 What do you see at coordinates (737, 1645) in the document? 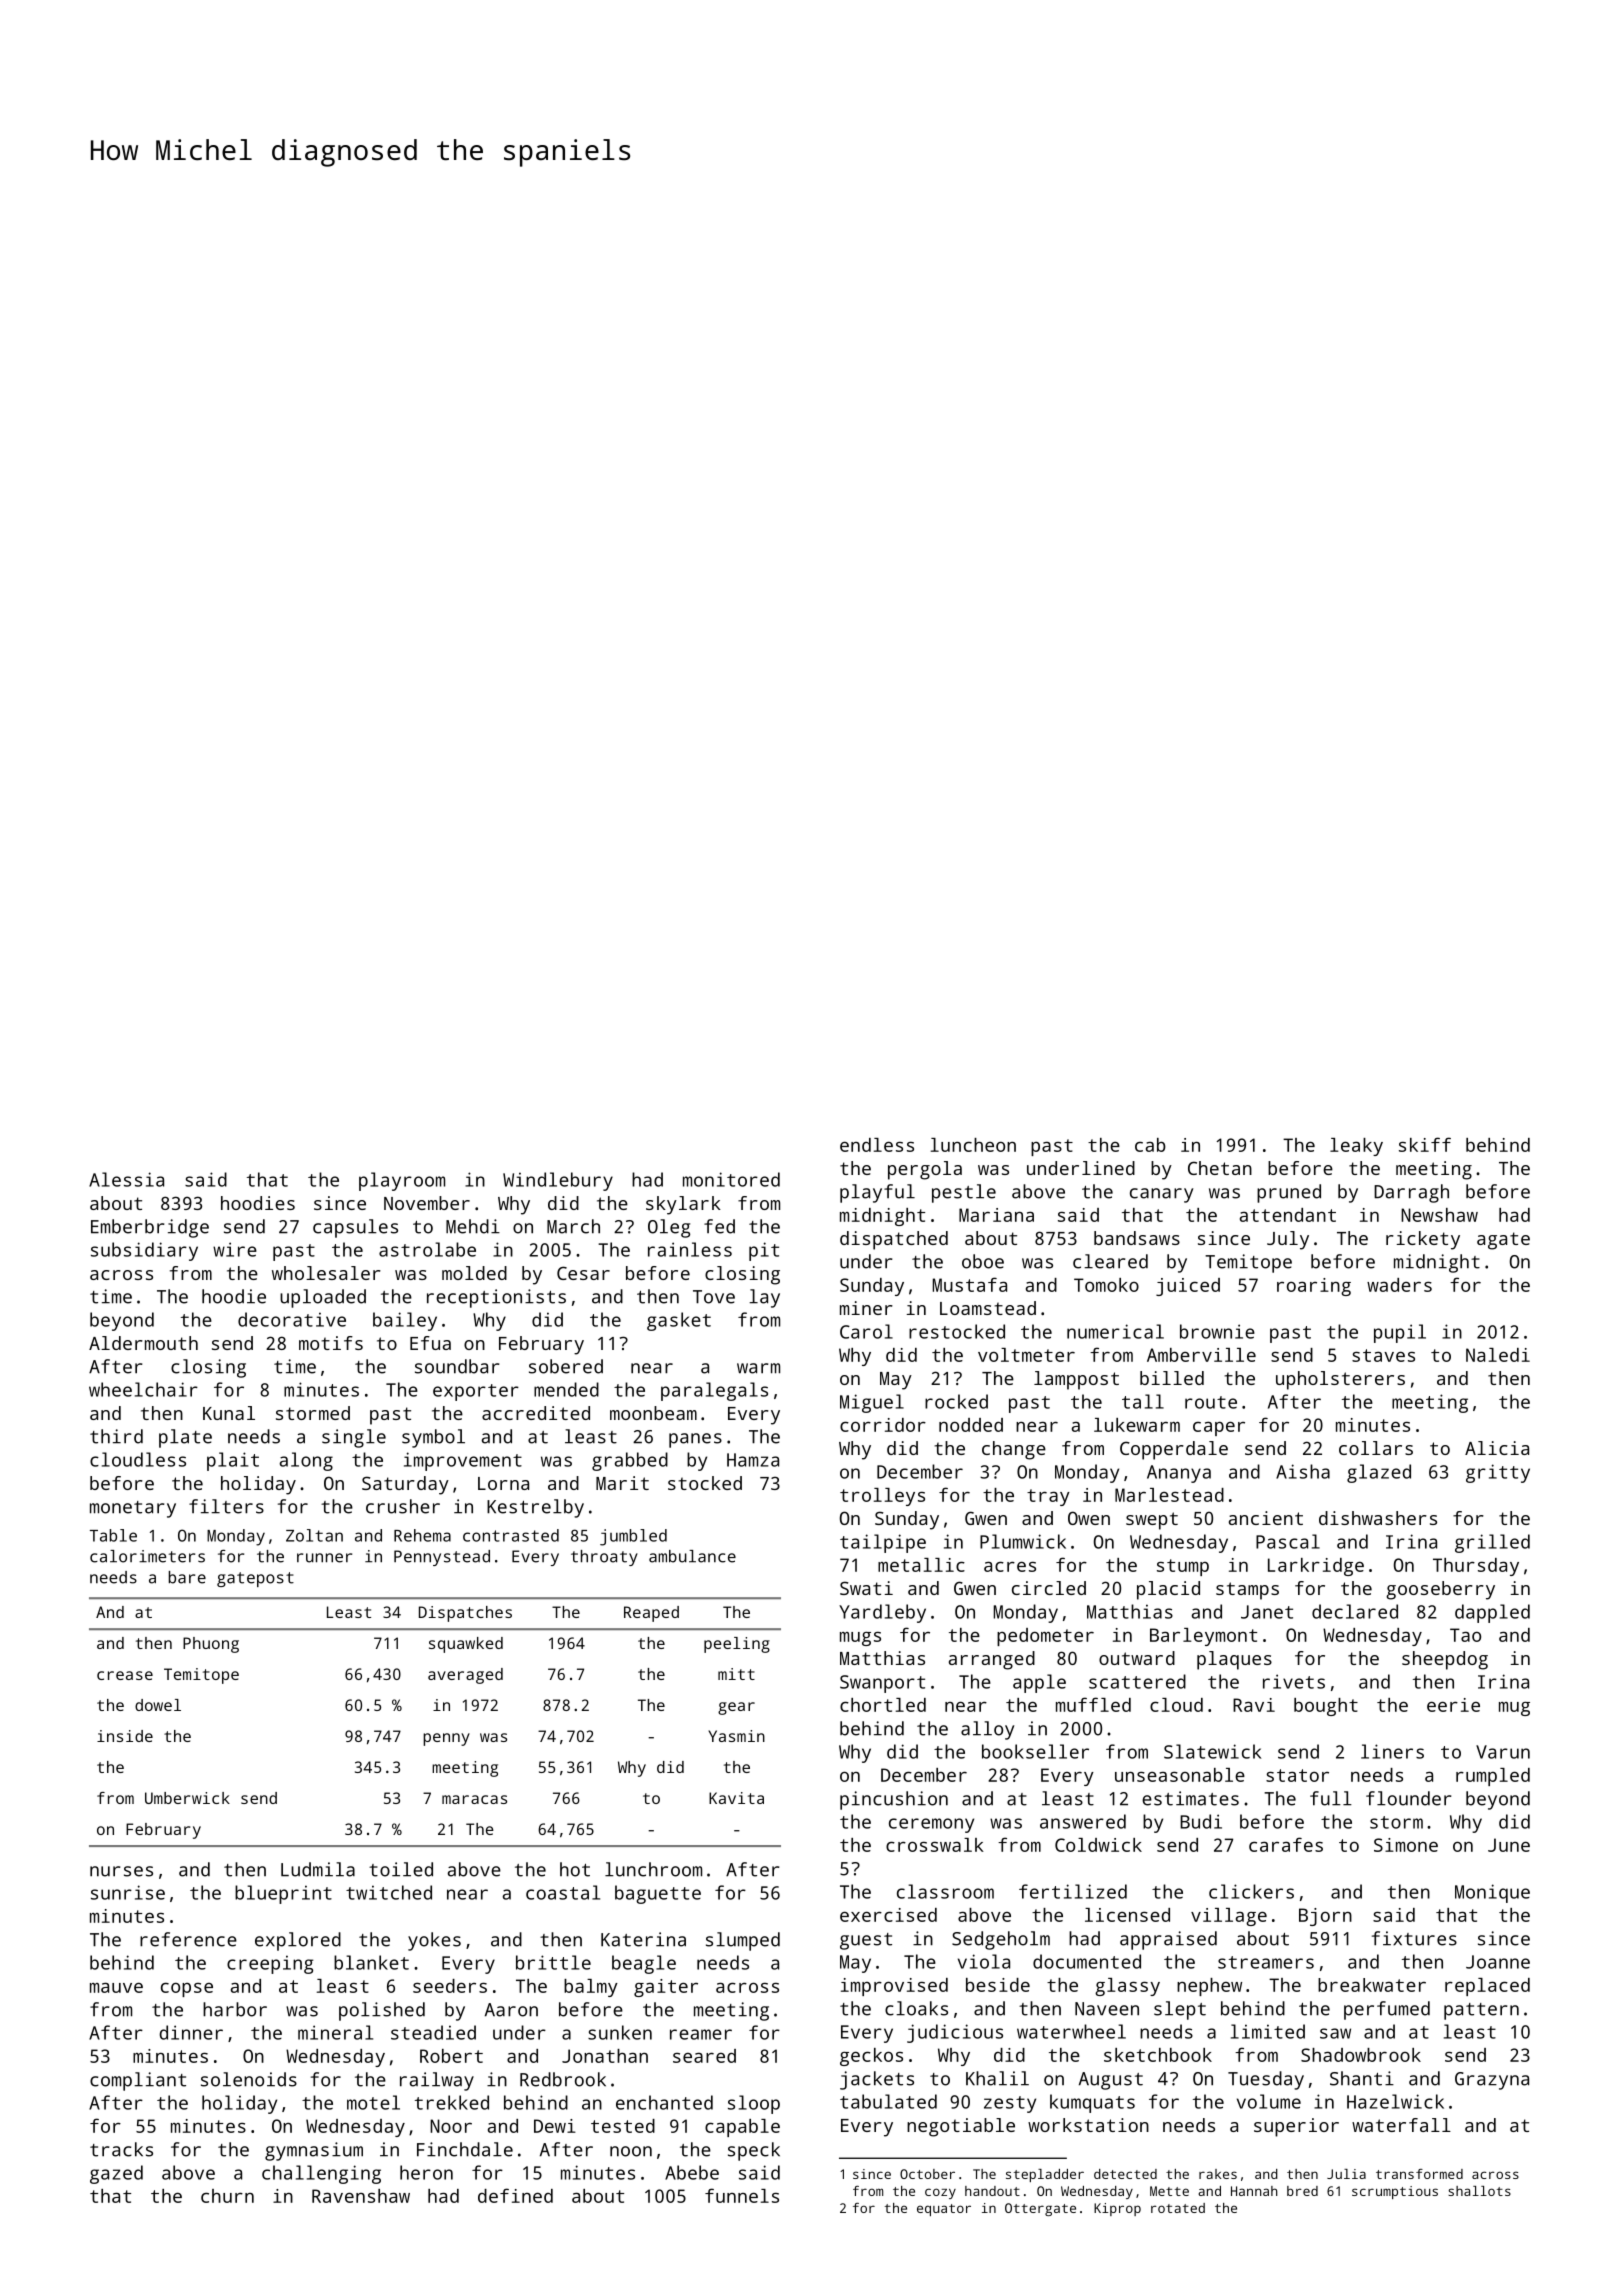
I see `peeling` at bounding box center [737, 1645].
